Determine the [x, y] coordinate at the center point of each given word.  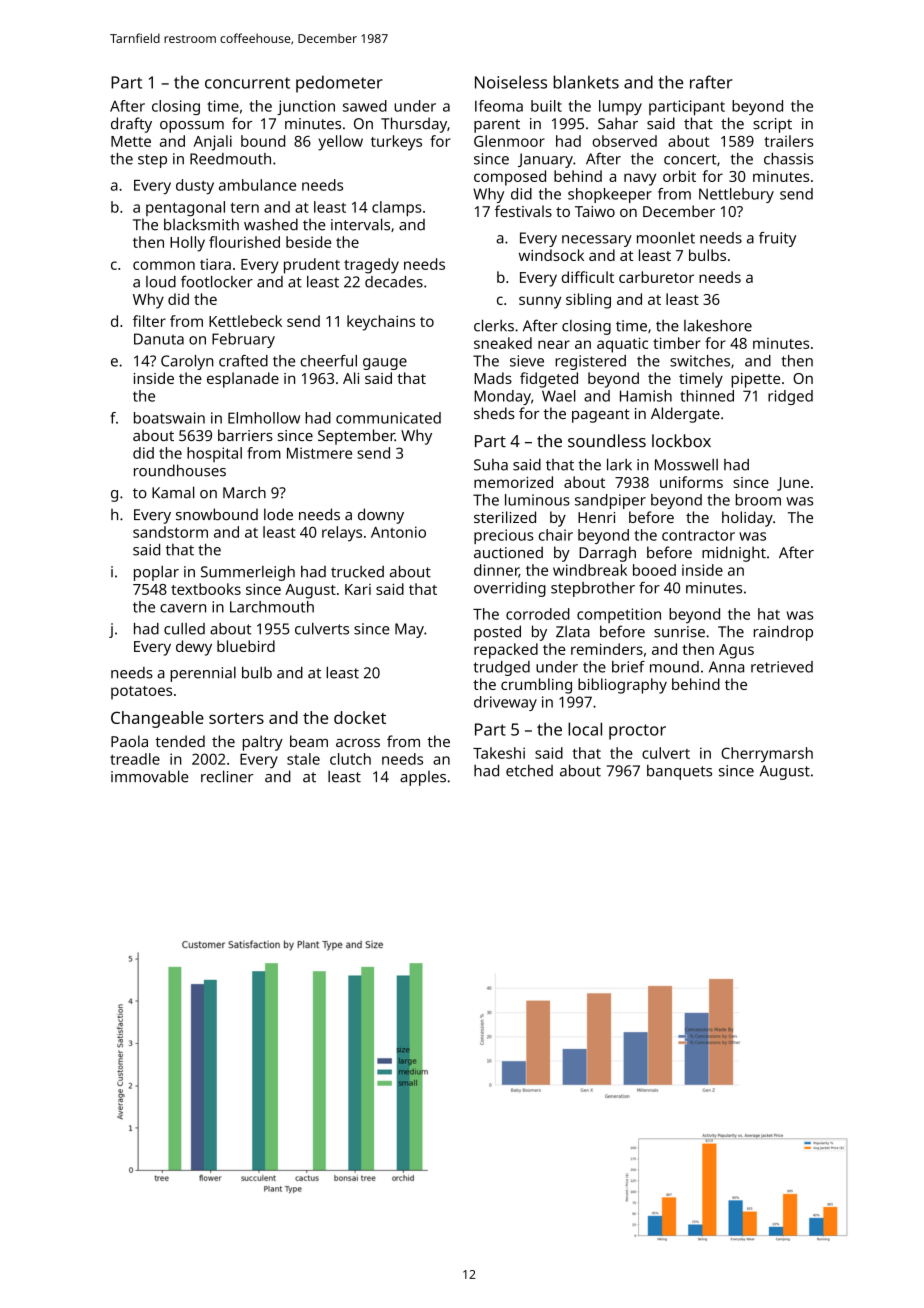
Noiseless [511, 82]
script [772, 125]
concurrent [247, 83]
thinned [707, 396]
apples [423, 778]
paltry [263, 743]
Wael [558, 396]
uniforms [691, 482]
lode [278, 514]
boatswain [169, 418]
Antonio [398, 532]
